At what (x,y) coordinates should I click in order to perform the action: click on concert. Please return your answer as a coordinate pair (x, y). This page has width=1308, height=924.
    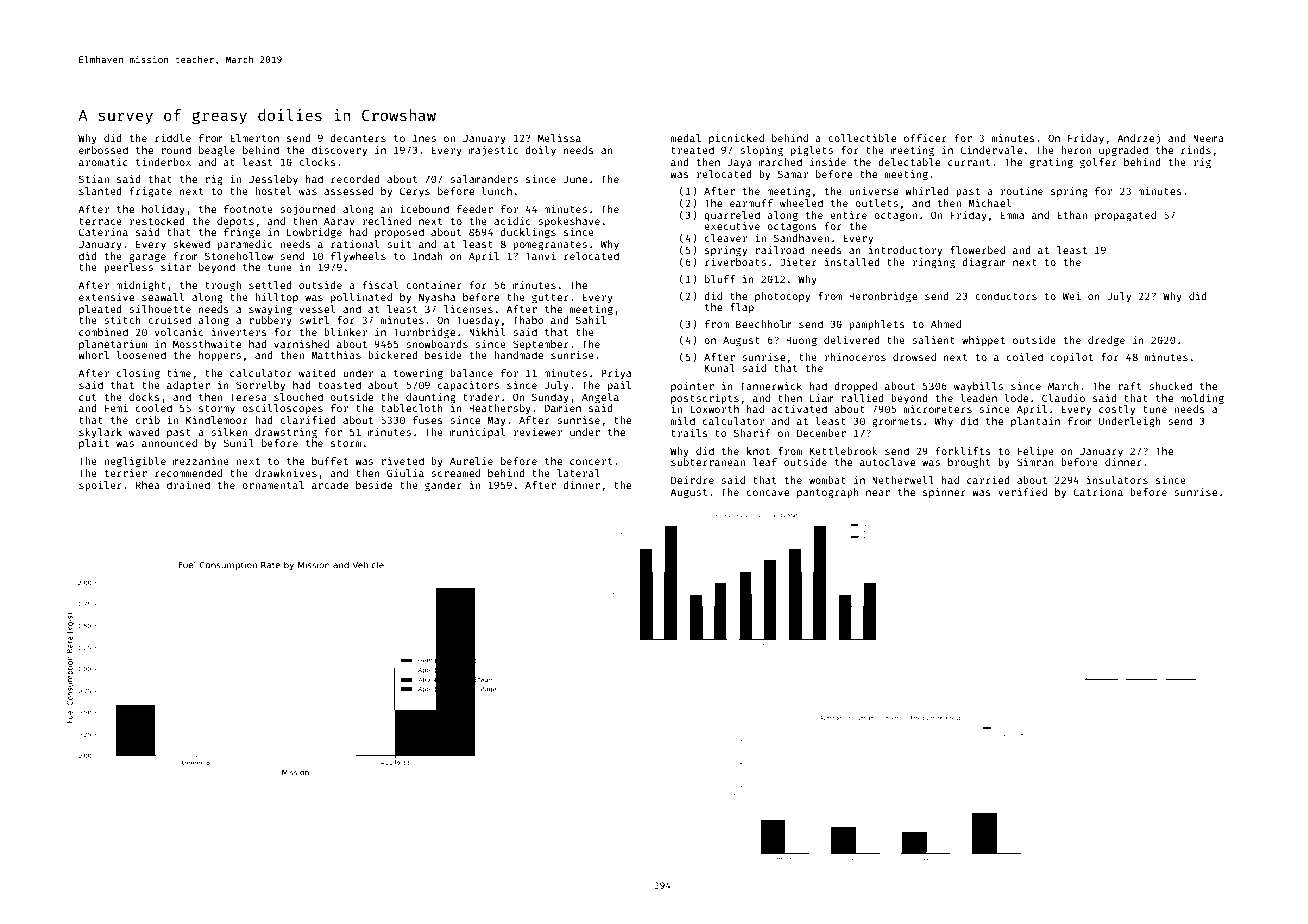
    Looking at the image, I should click on (591, 461).
